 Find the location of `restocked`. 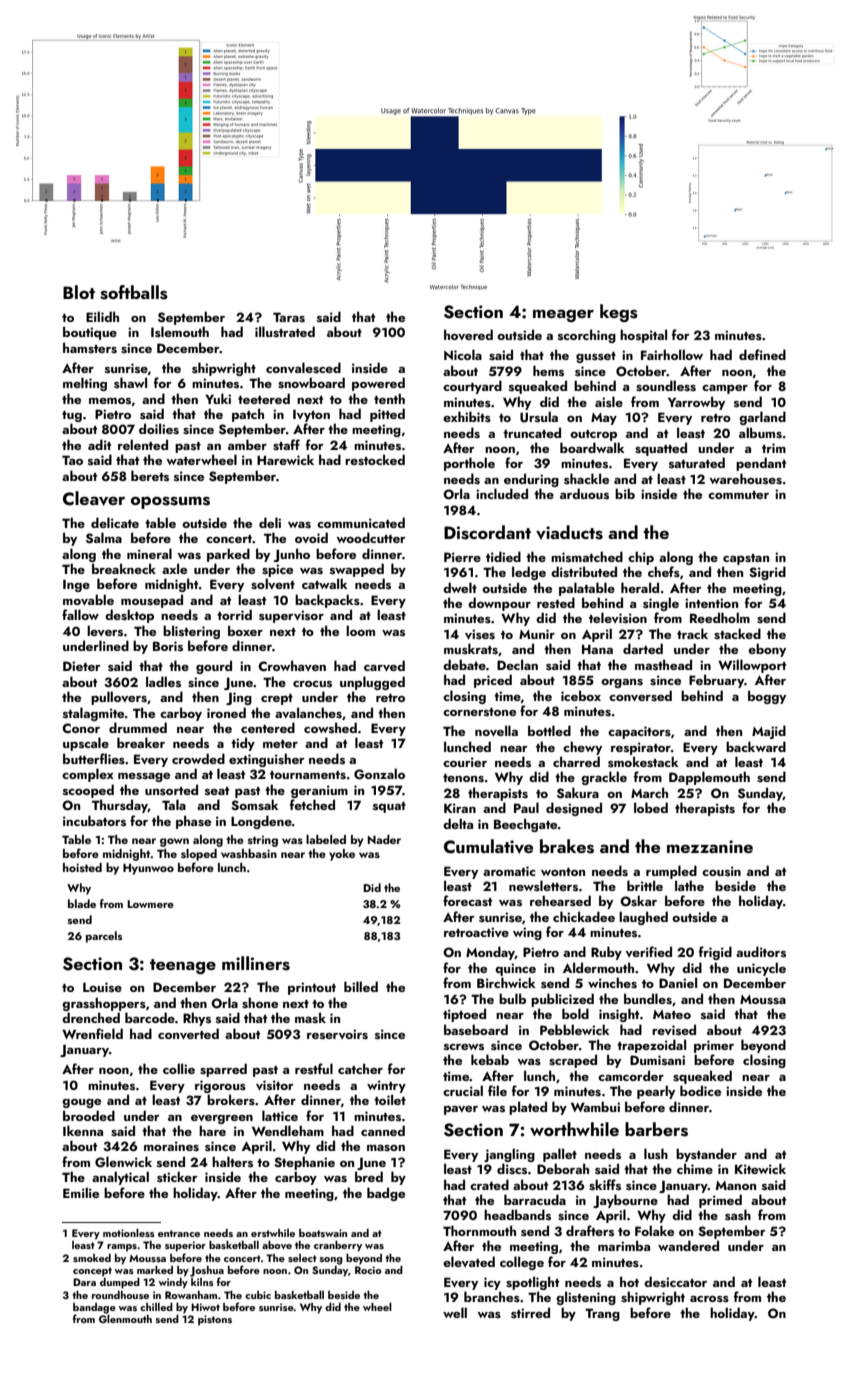

restocked is located at coordinates (375, 460).
